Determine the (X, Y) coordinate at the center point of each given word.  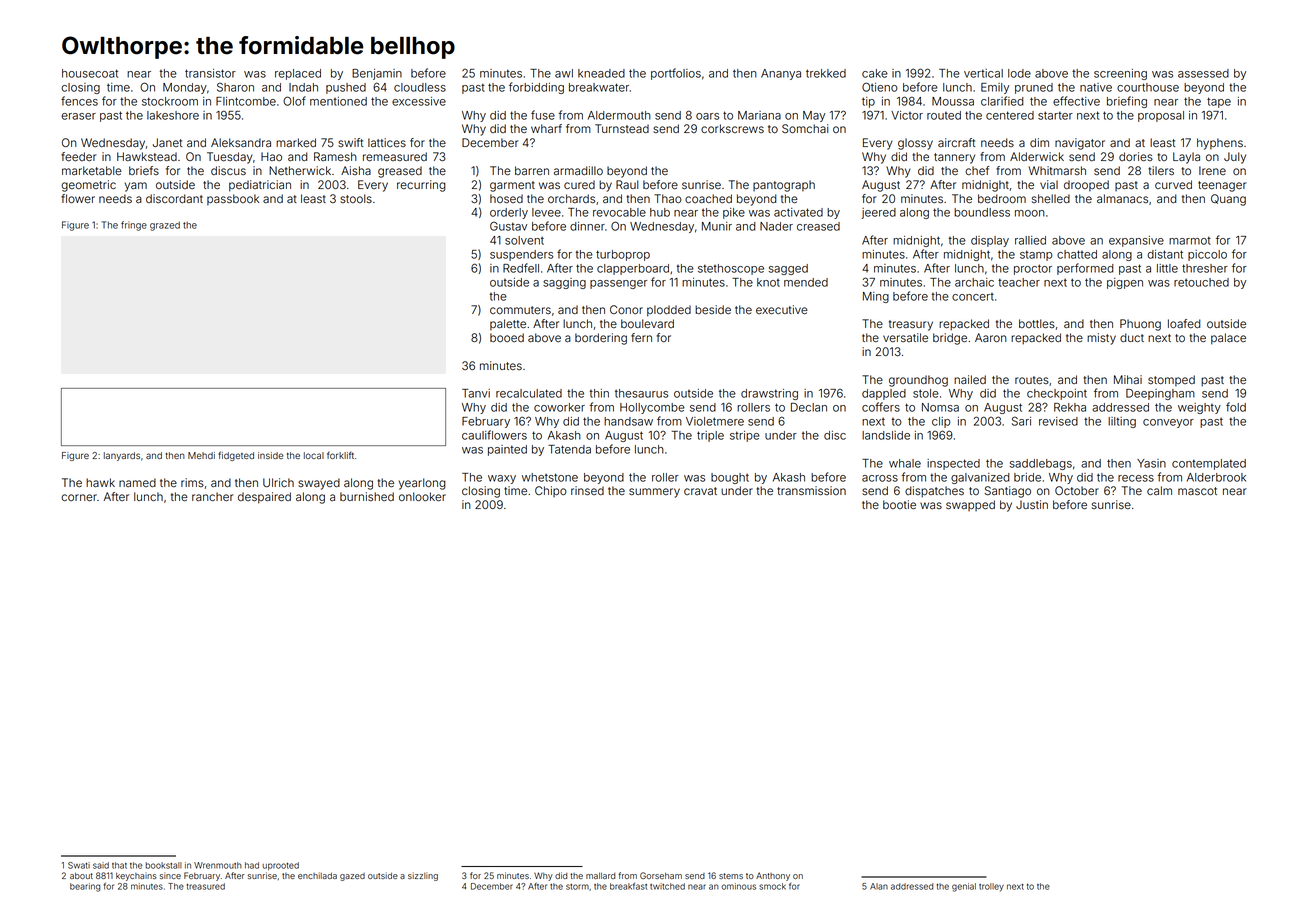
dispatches (934, 492)
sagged (788, 269)
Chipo (551, 491)
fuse (543, 115)
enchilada (317, 875)
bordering (601, 339)
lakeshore (173, 115)
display (990, 241)
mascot (1197, 491)
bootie (899, 504)
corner (79, 497)
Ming (876, 297)
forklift (340, 455)
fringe (134, 226)
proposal (1161, 116)
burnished (367, 496)
